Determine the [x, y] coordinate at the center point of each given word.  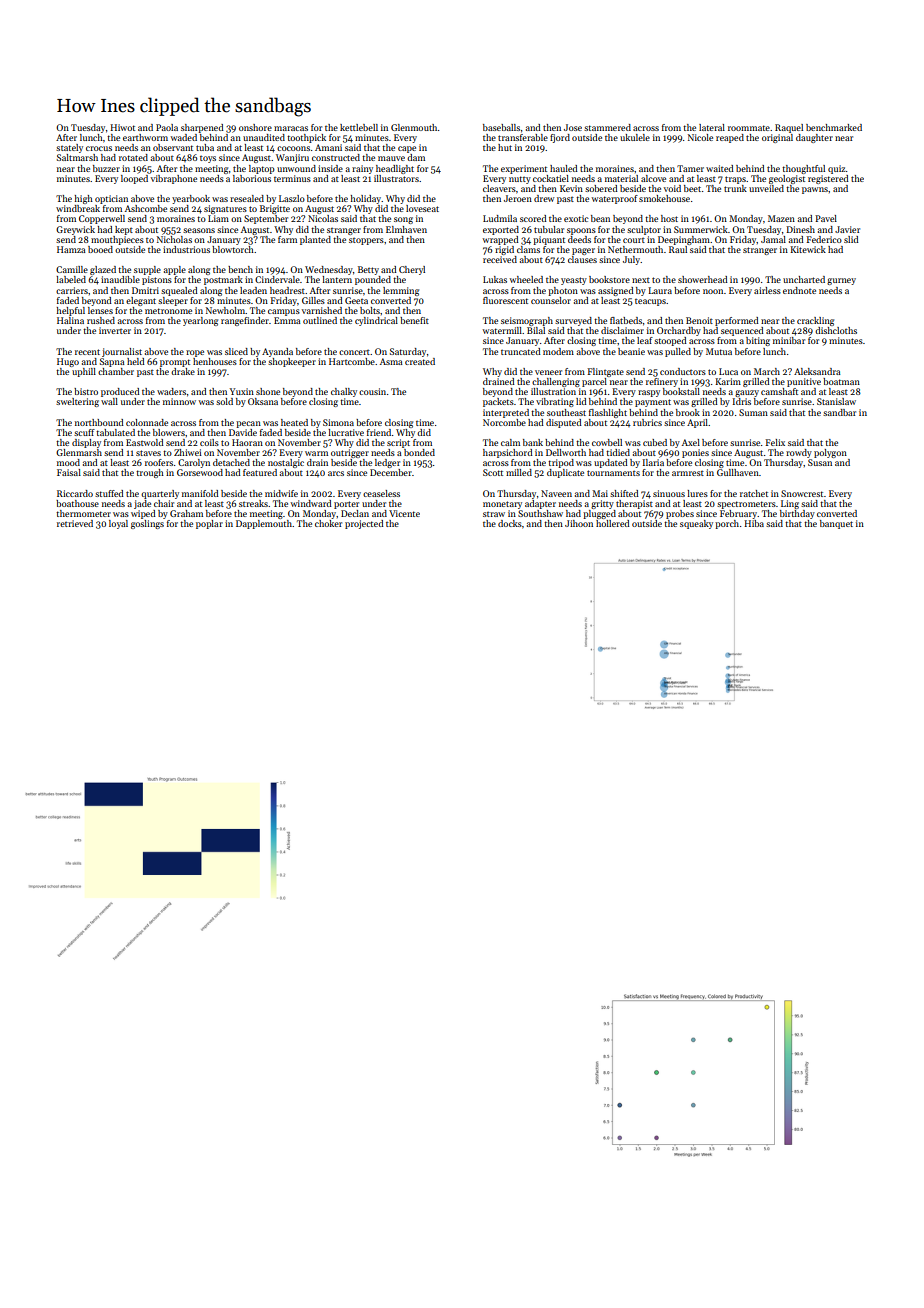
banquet [836, 524]
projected [364, 524]
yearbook [191, 199]
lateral [712, 127]
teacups [650, 302]
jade [142, 504]
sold [224, 401]
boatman [841, 381]
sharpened [202, 128]
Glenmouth [414, 127]
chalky [344, 392]
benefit [414, 320]
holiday [366, 199]
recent [87, 352]
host [669, 218]
